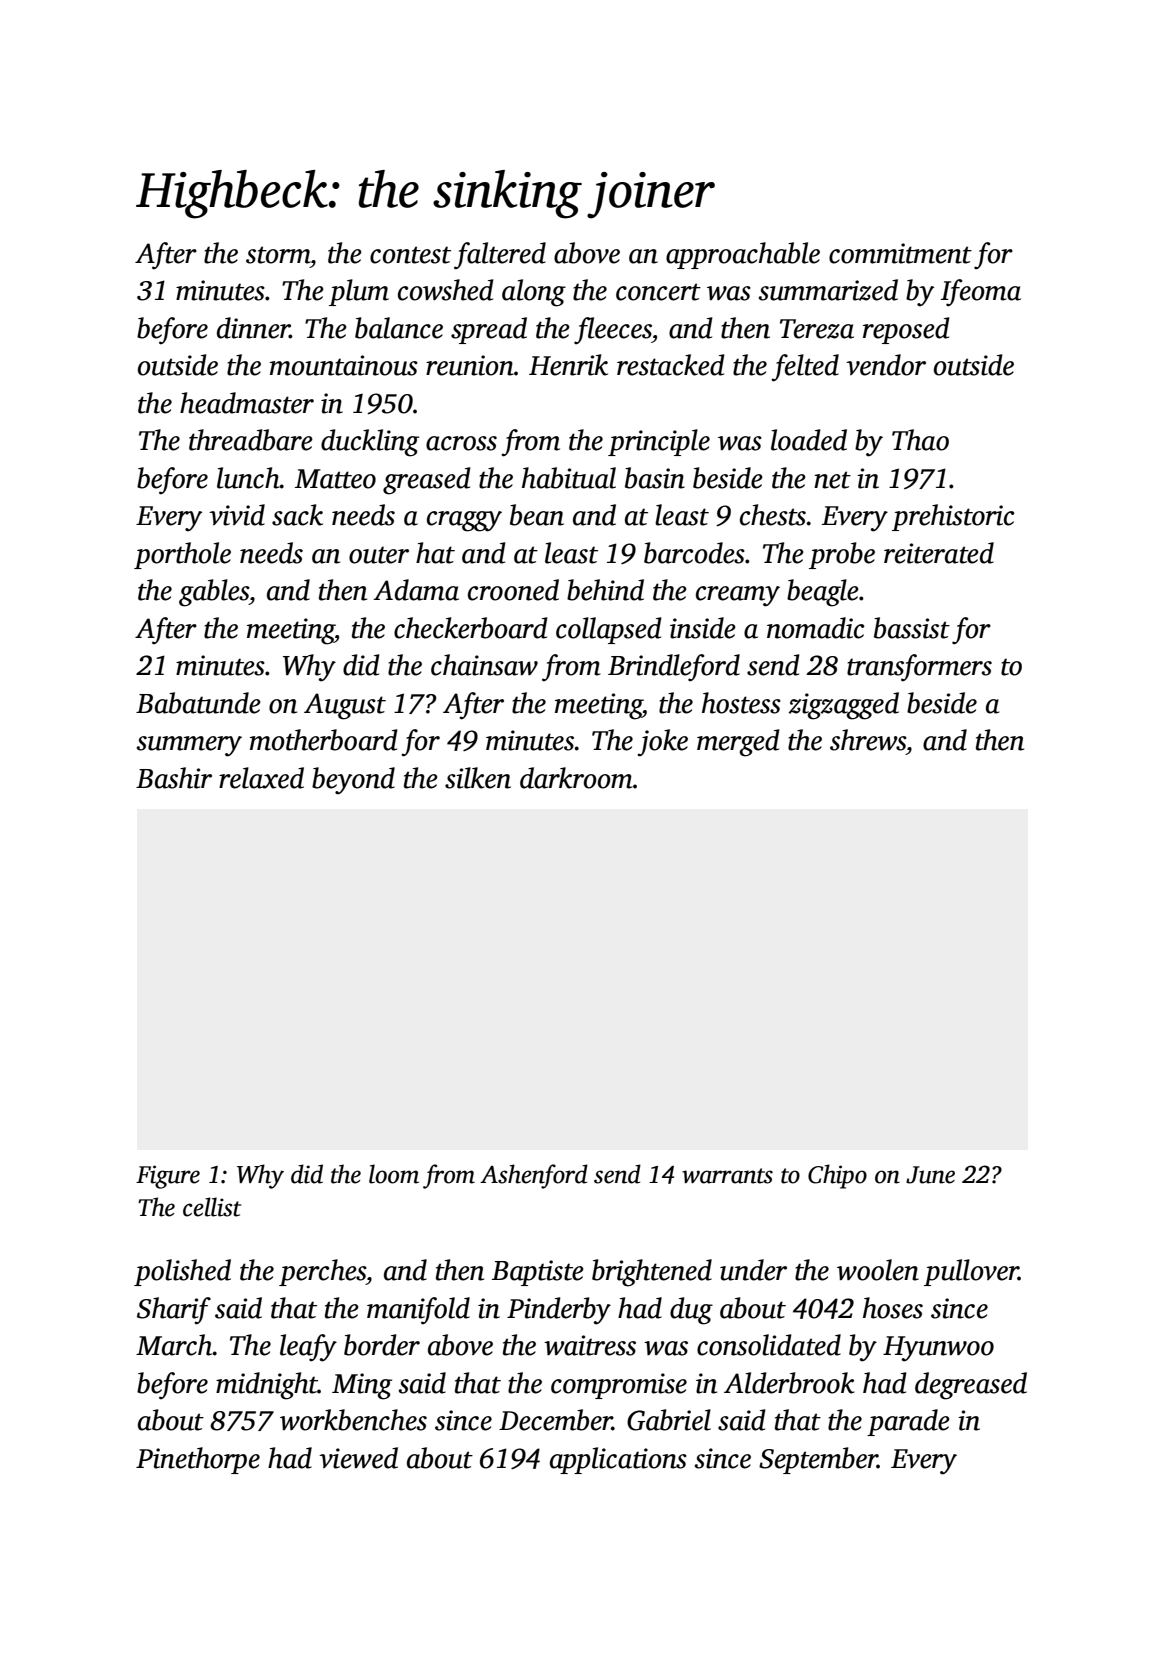  Describe the element at coordinates (669, 1420) in the page. I see `Gabriel` at that location.
